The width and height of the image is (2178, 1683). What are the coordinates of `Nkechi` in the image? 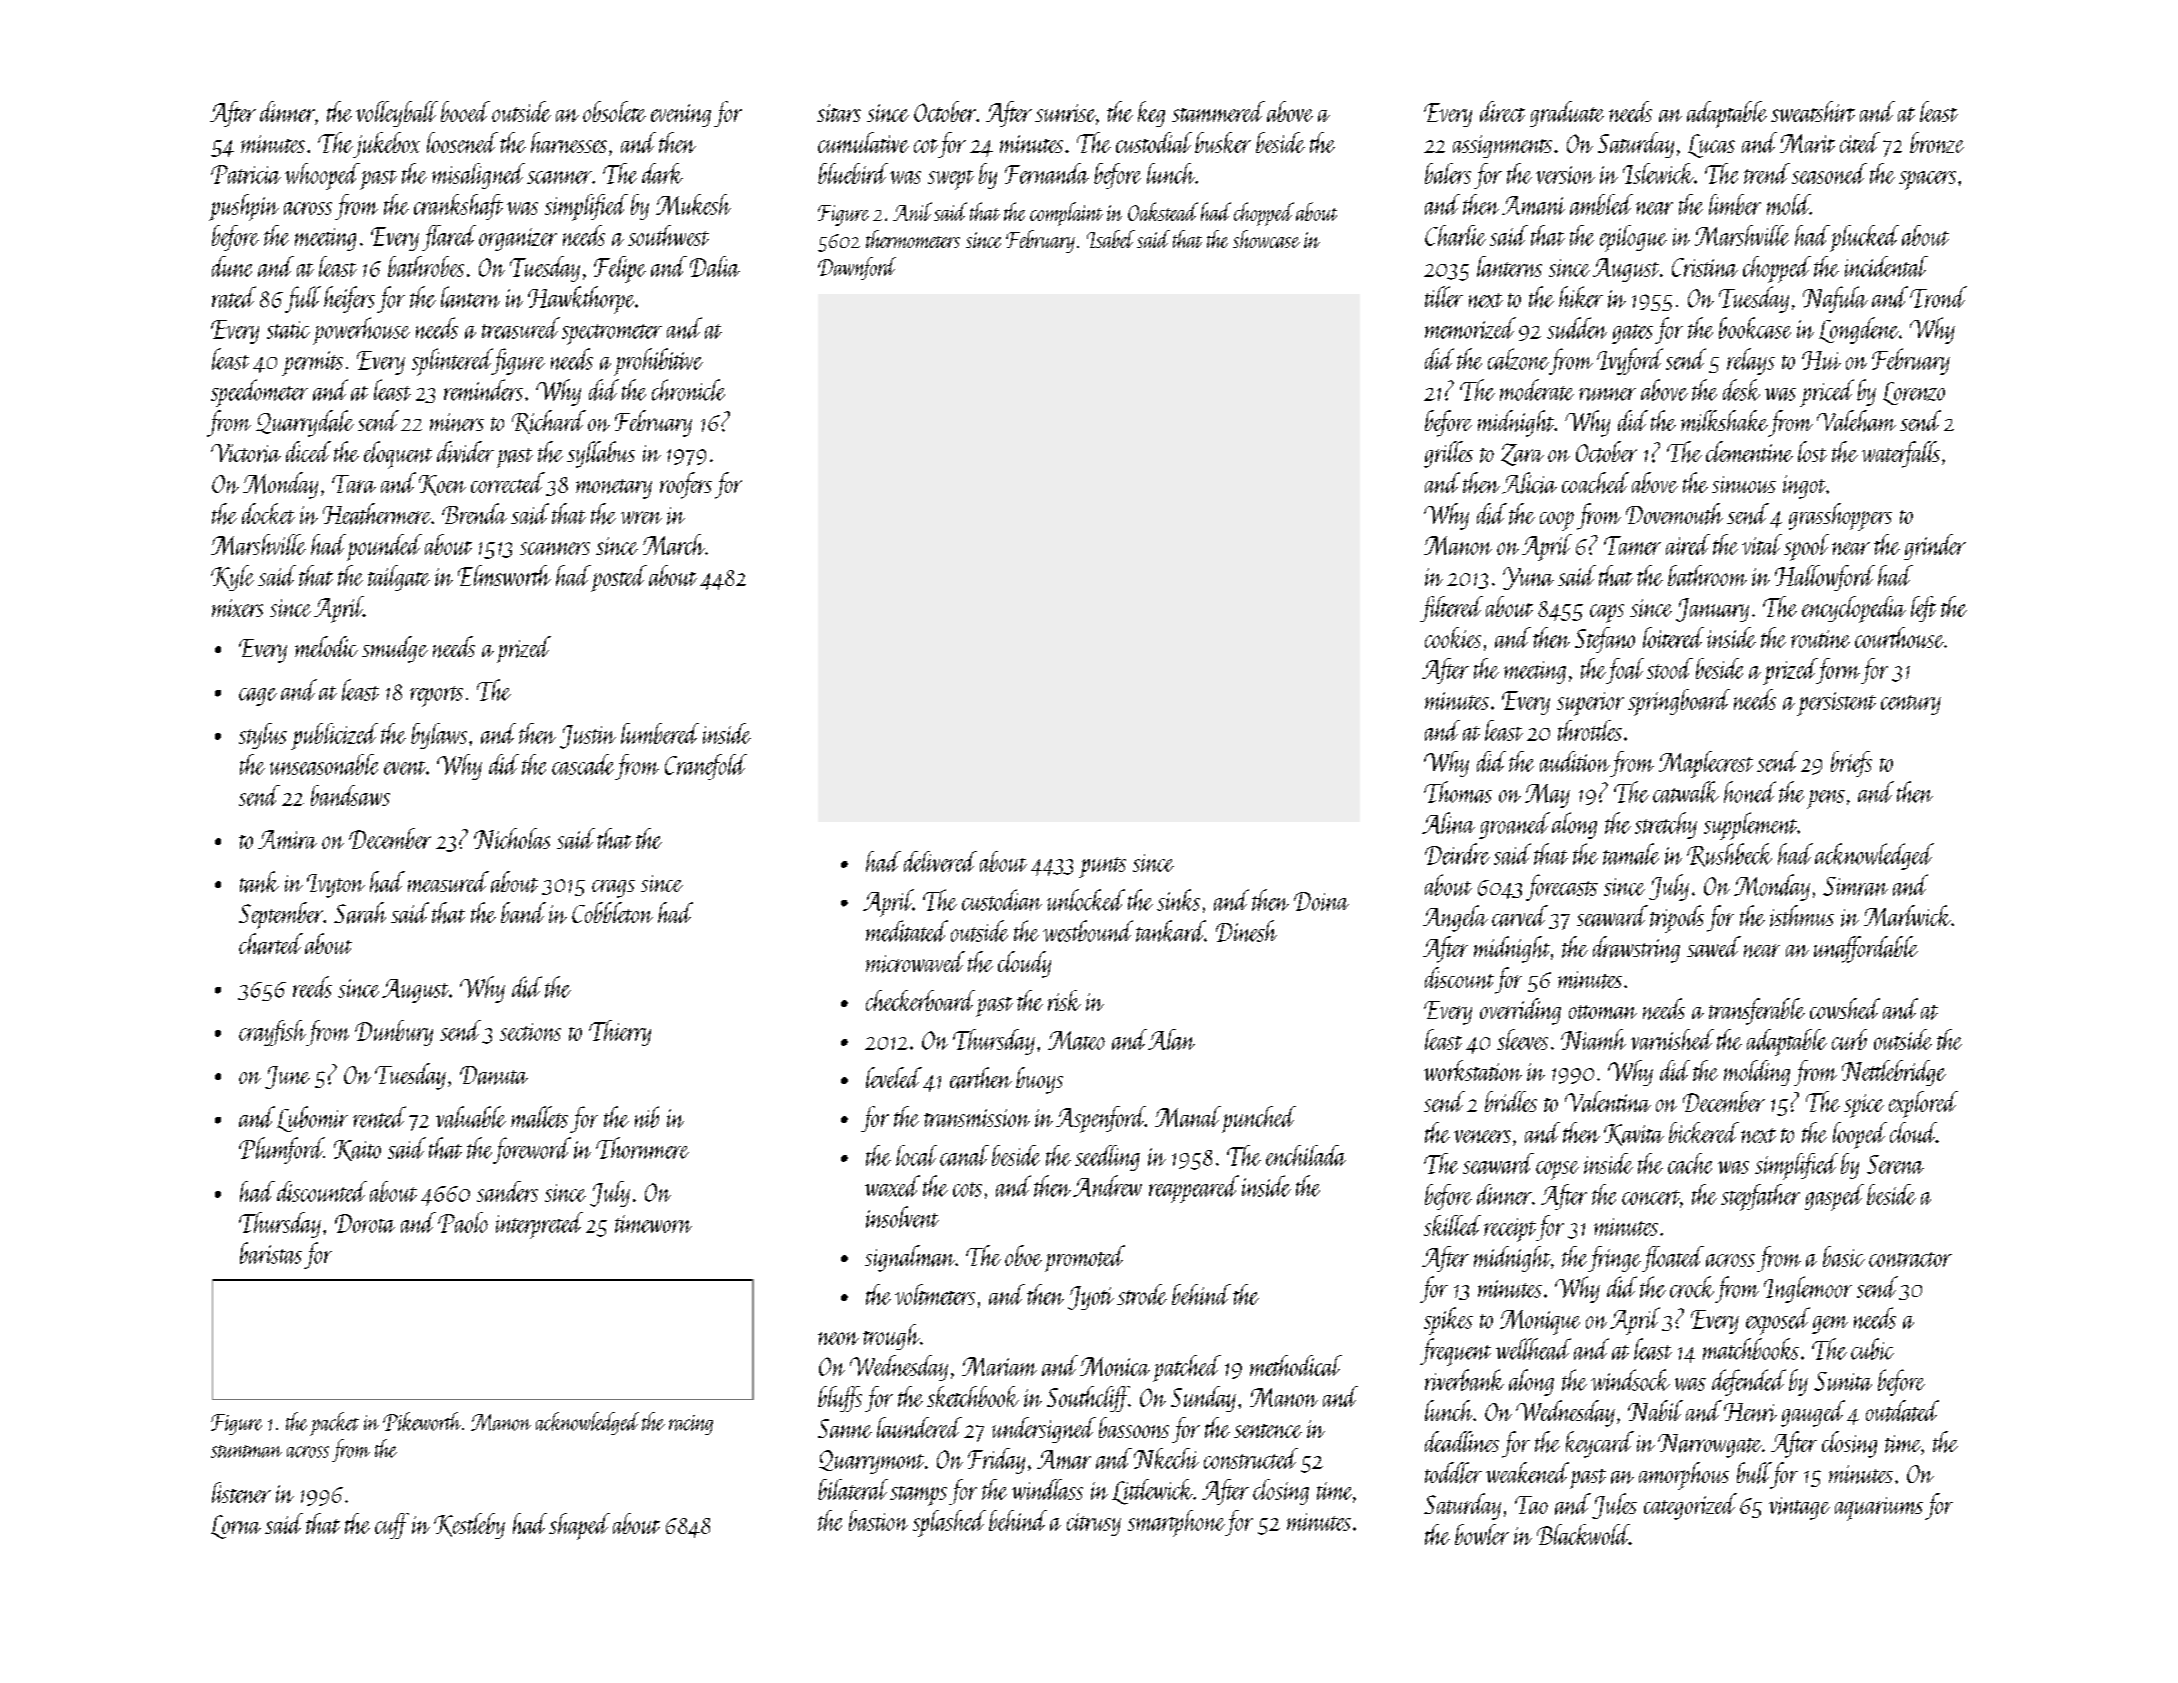 It's located at (1166, 1458).
